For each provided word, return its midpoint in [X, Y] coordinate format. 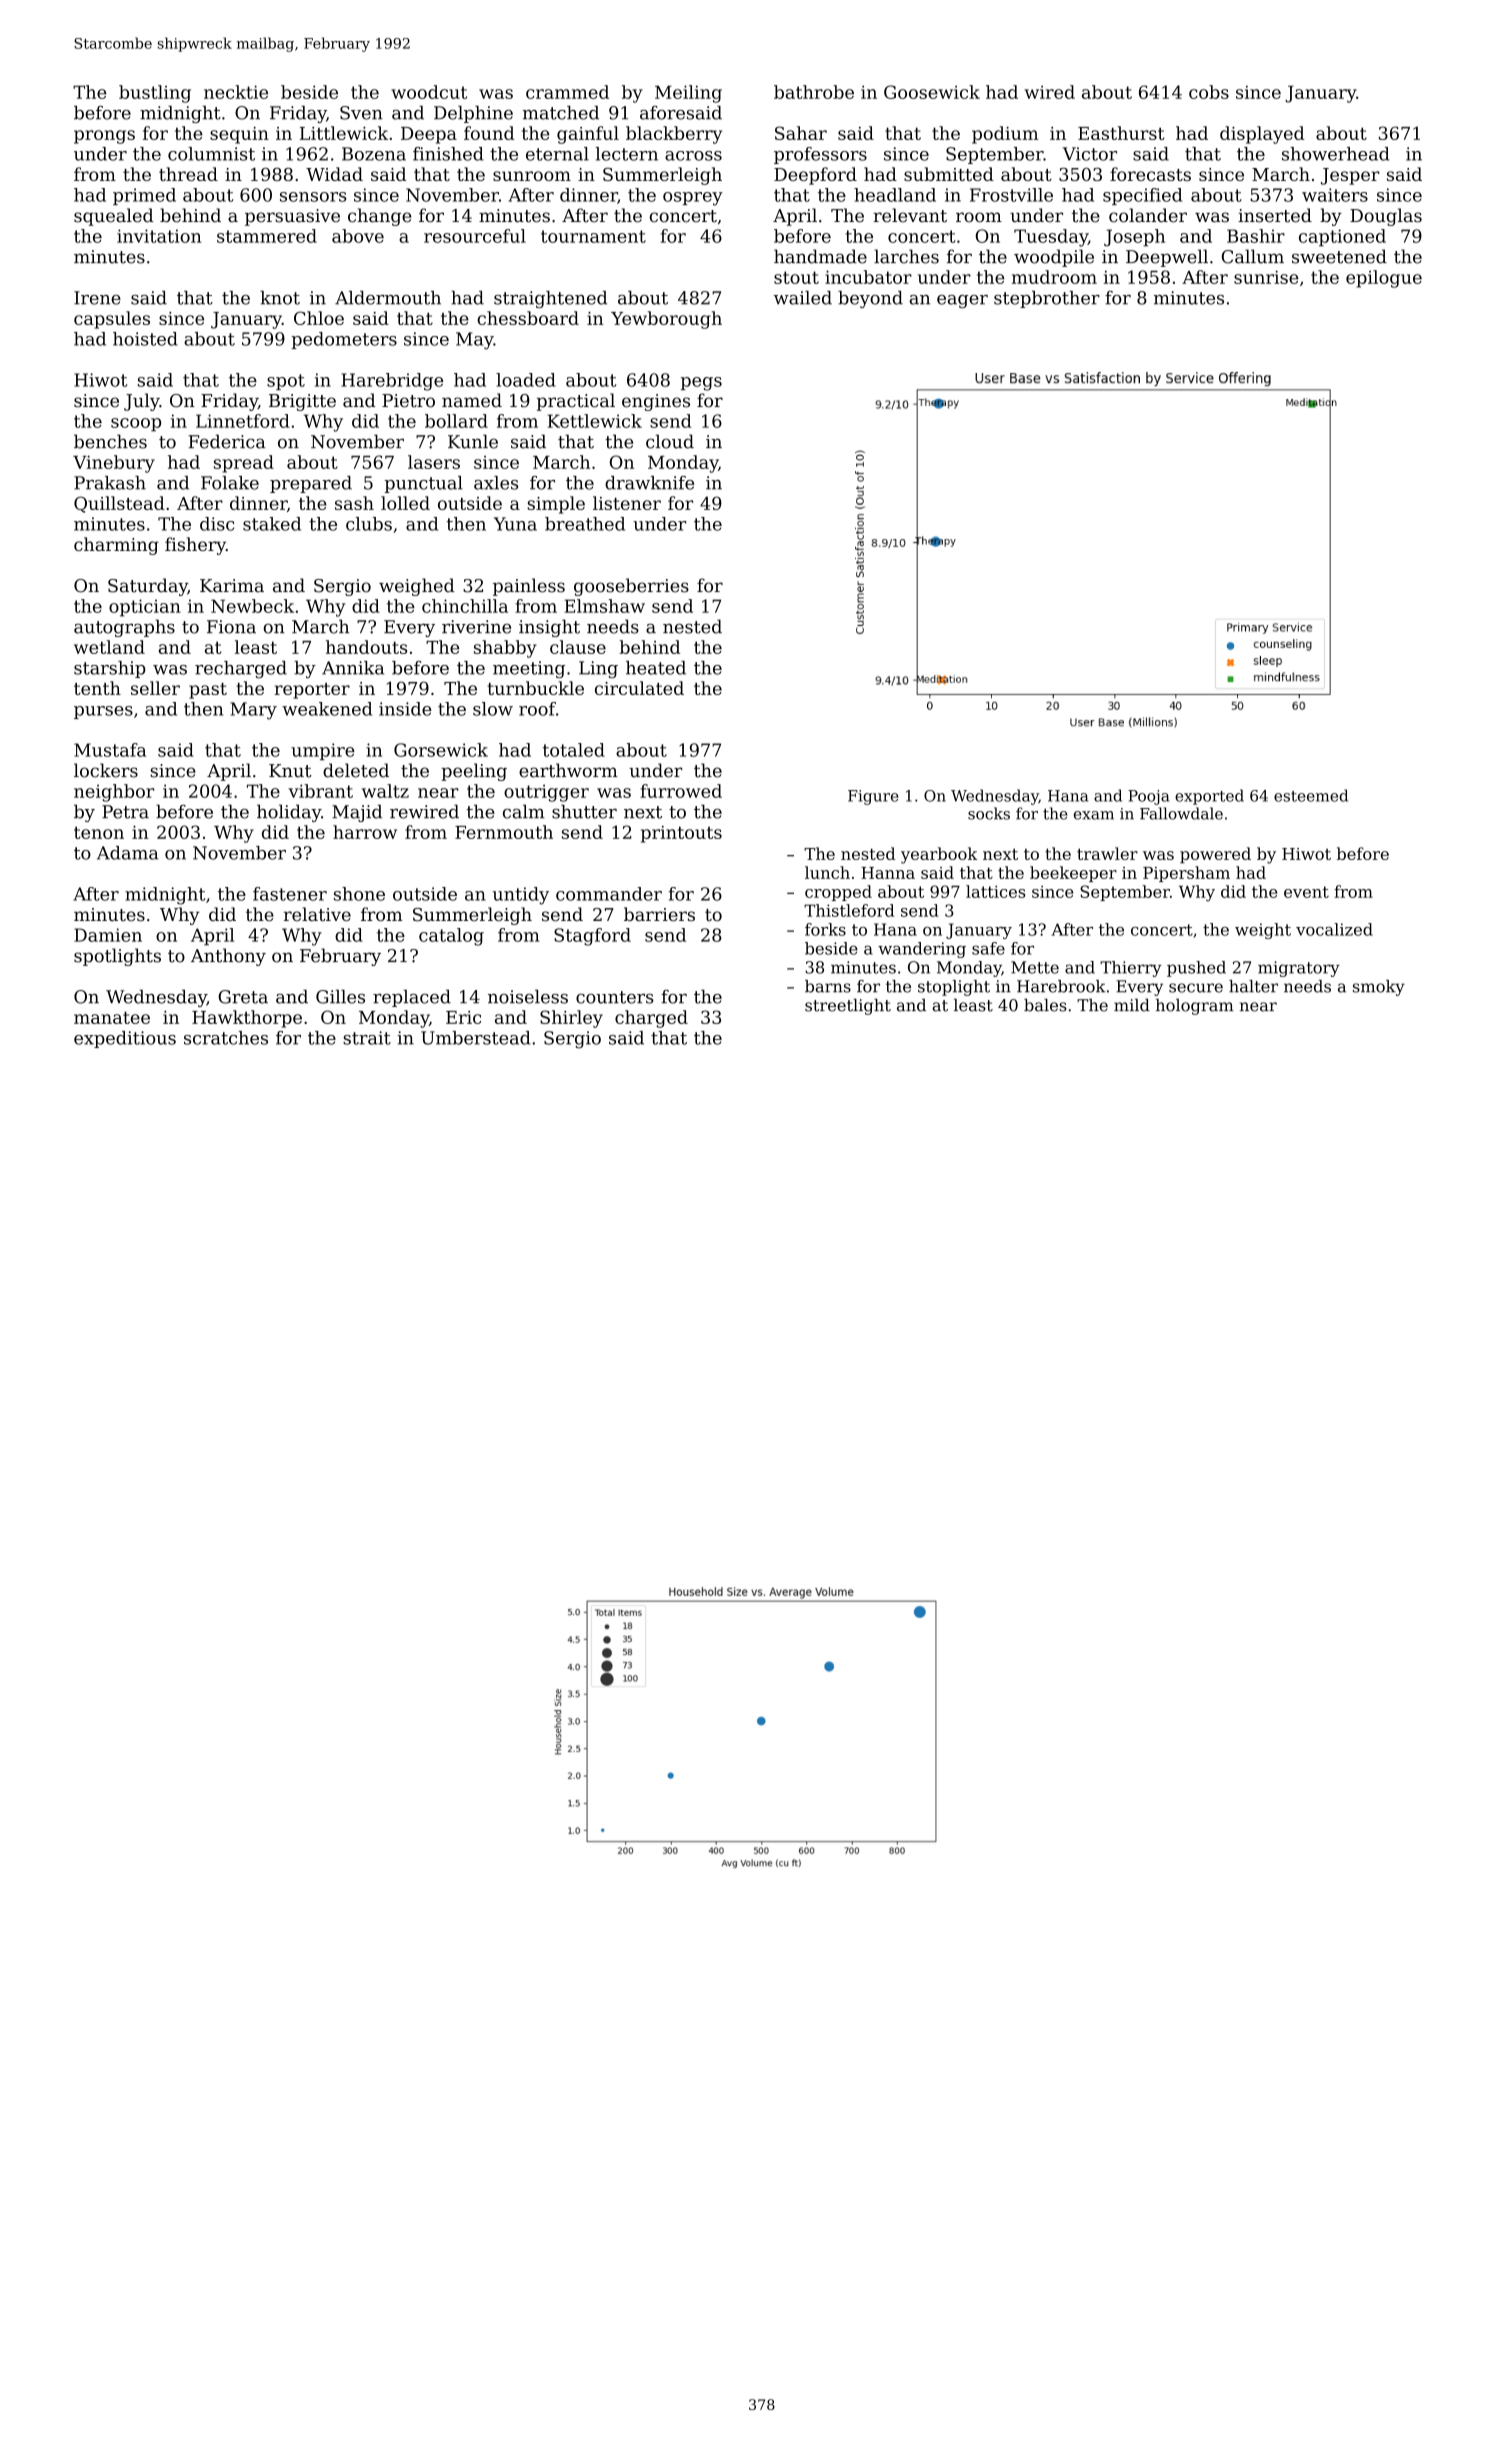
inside [405, 709]
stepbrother [1047, 299]
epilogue [1384, 279]
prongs [104, 137]
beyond [870, 299]
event [1306, 892]
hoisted [145, 339]
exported [1209, 797]
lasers [434, 462]
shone [359, 894]
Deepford [815, 176]
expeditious [125, 1039]
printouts [681, 834]
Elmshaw [604, 606]
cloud [670, 441]
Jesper [1350, 176]
